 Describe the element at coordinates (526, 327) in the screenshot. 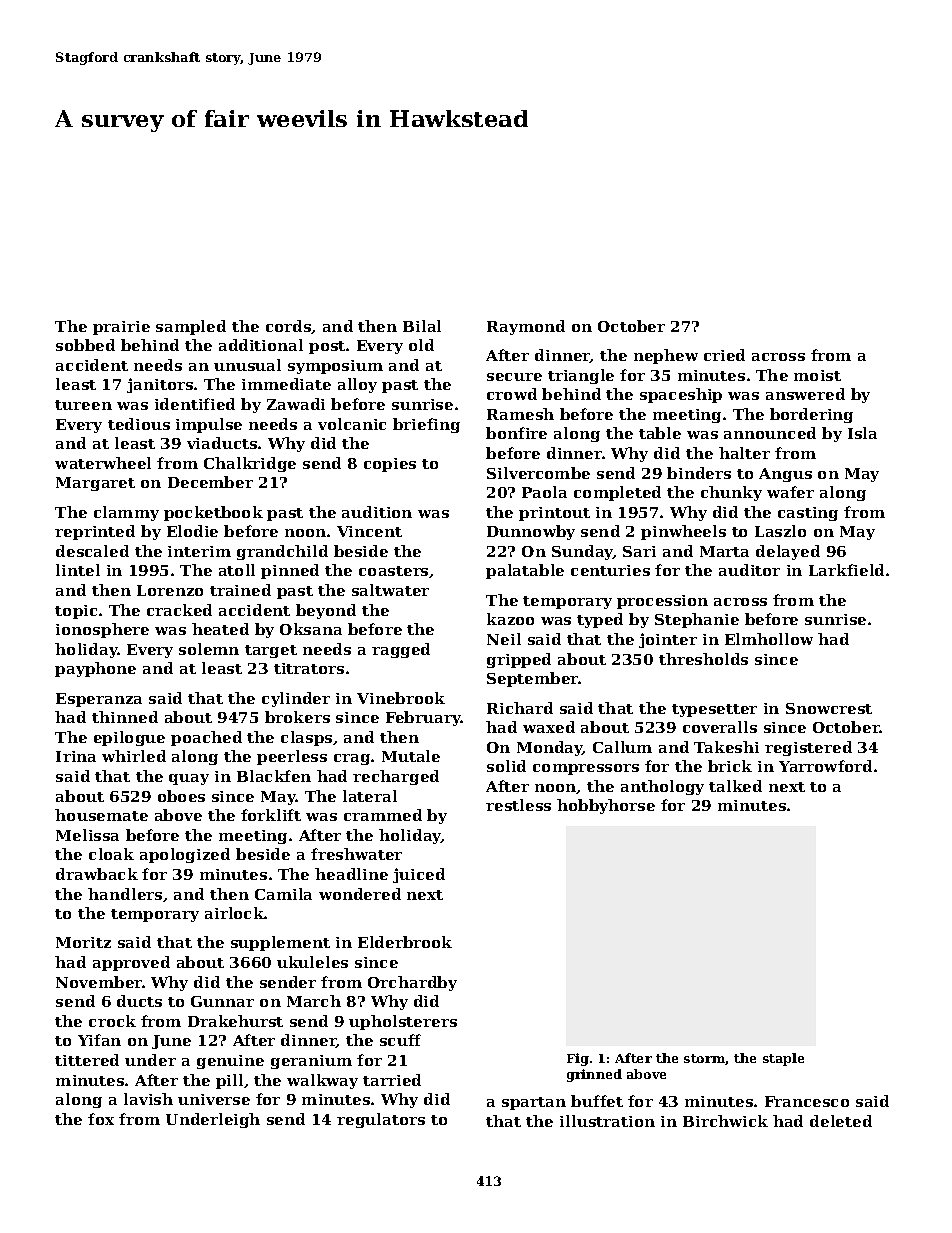

I see `Raymond` at that location.
